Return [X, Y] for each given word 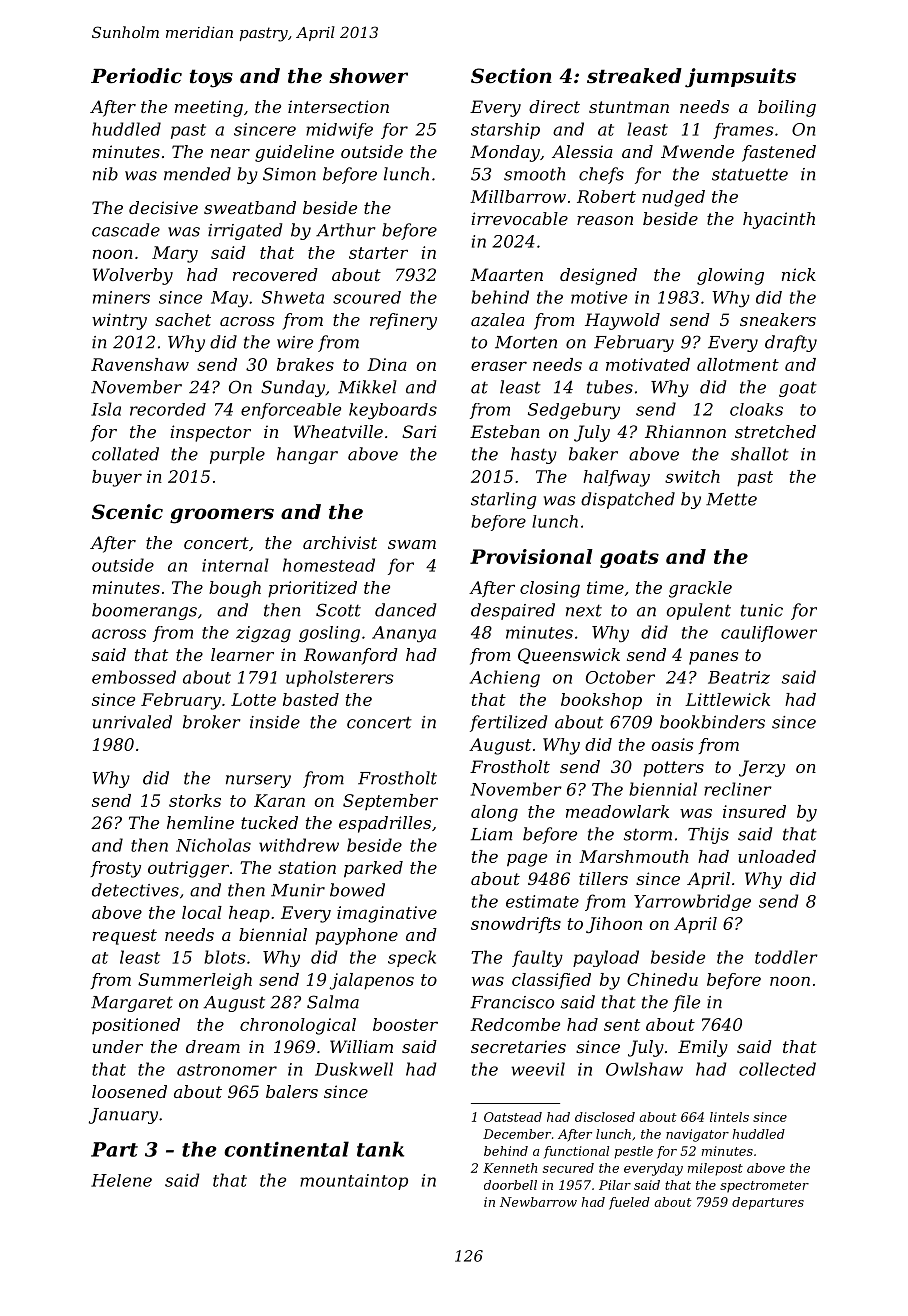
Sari [419, 431]
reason [605, 220]
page [527, 860]
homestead [329, 565]
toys [211, 78]
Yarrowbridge [692, 902]
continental [286, 1149]
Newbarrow [538, 1202]
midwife [339, 131]
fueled [629, 1203]
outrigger [188, 869]
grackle [700, 589]
